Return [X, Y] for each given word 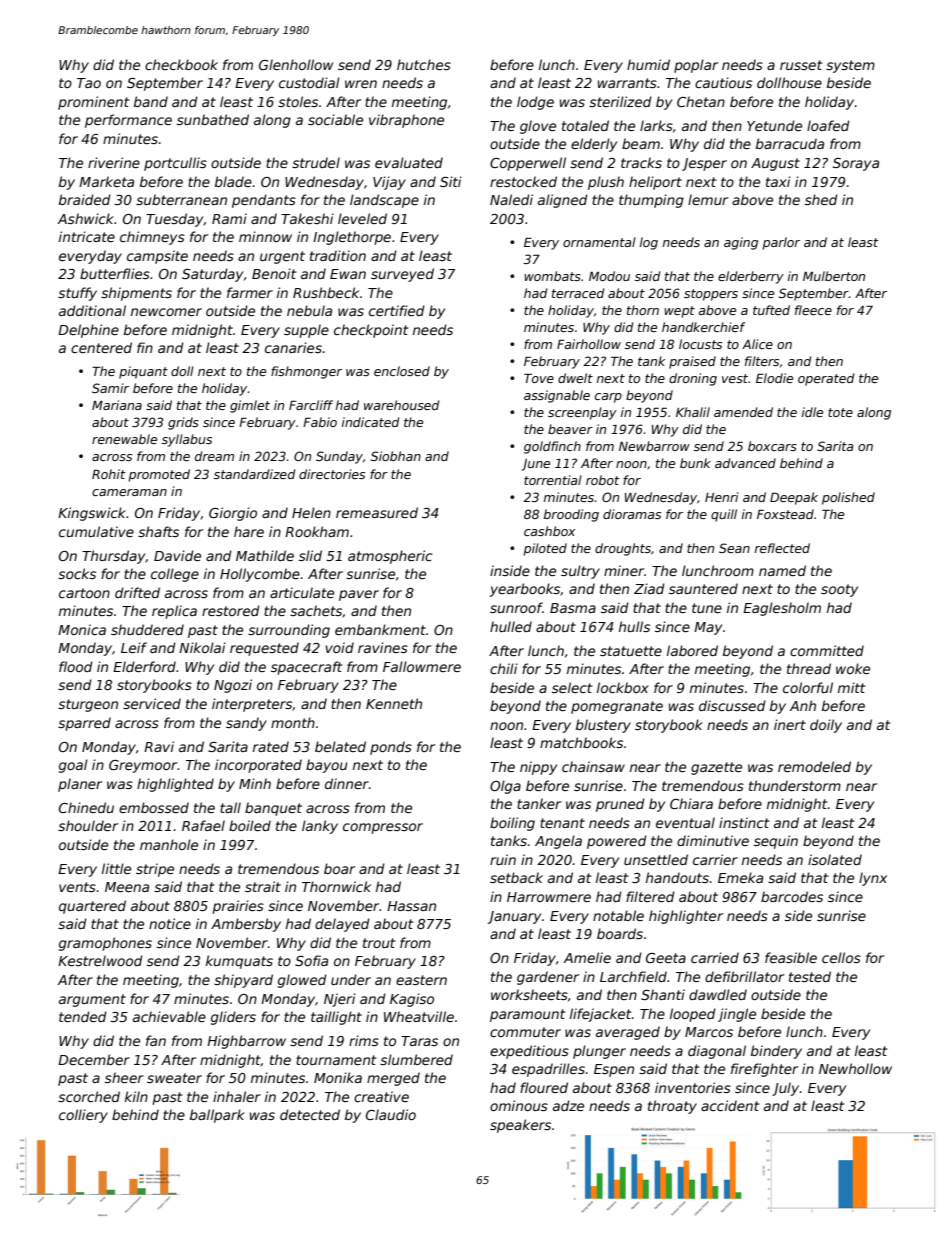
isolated [835, 859]
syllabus [187, 440]
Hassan [411, 906]
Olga [505, 787]
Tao [89, 83]
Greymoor [143, 766]
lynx [873, 879]
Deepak [794, 498]
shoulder [88, 825]
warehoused [401, 405]
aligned [563, 201]
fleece [813, 310]
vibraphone [406, 121]
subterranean [181, 199]
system [850, 66]
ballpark [217, 1116]
